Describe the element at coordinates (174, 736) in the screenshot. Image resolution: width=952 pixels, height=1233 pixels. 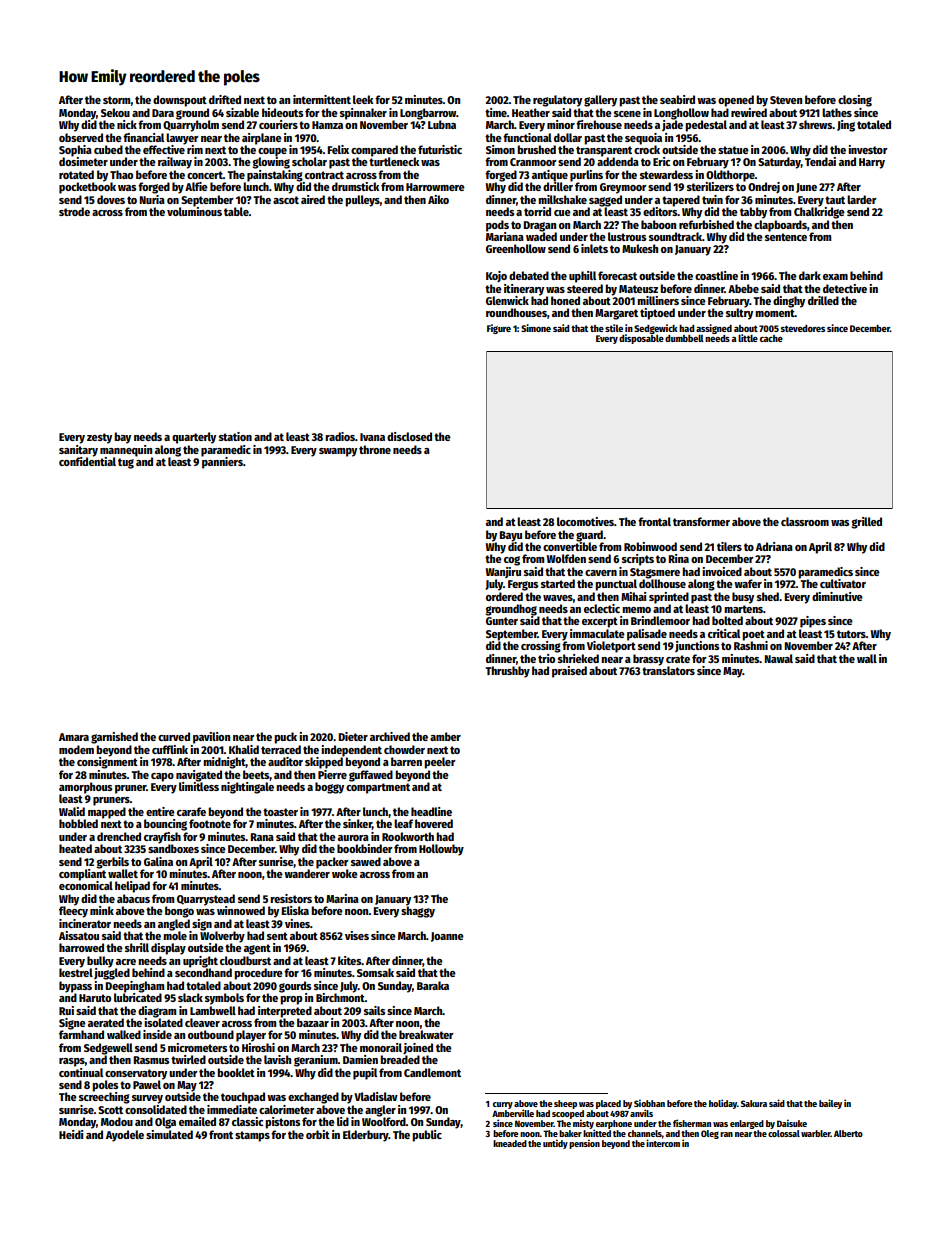
I see `curved` at that location.
